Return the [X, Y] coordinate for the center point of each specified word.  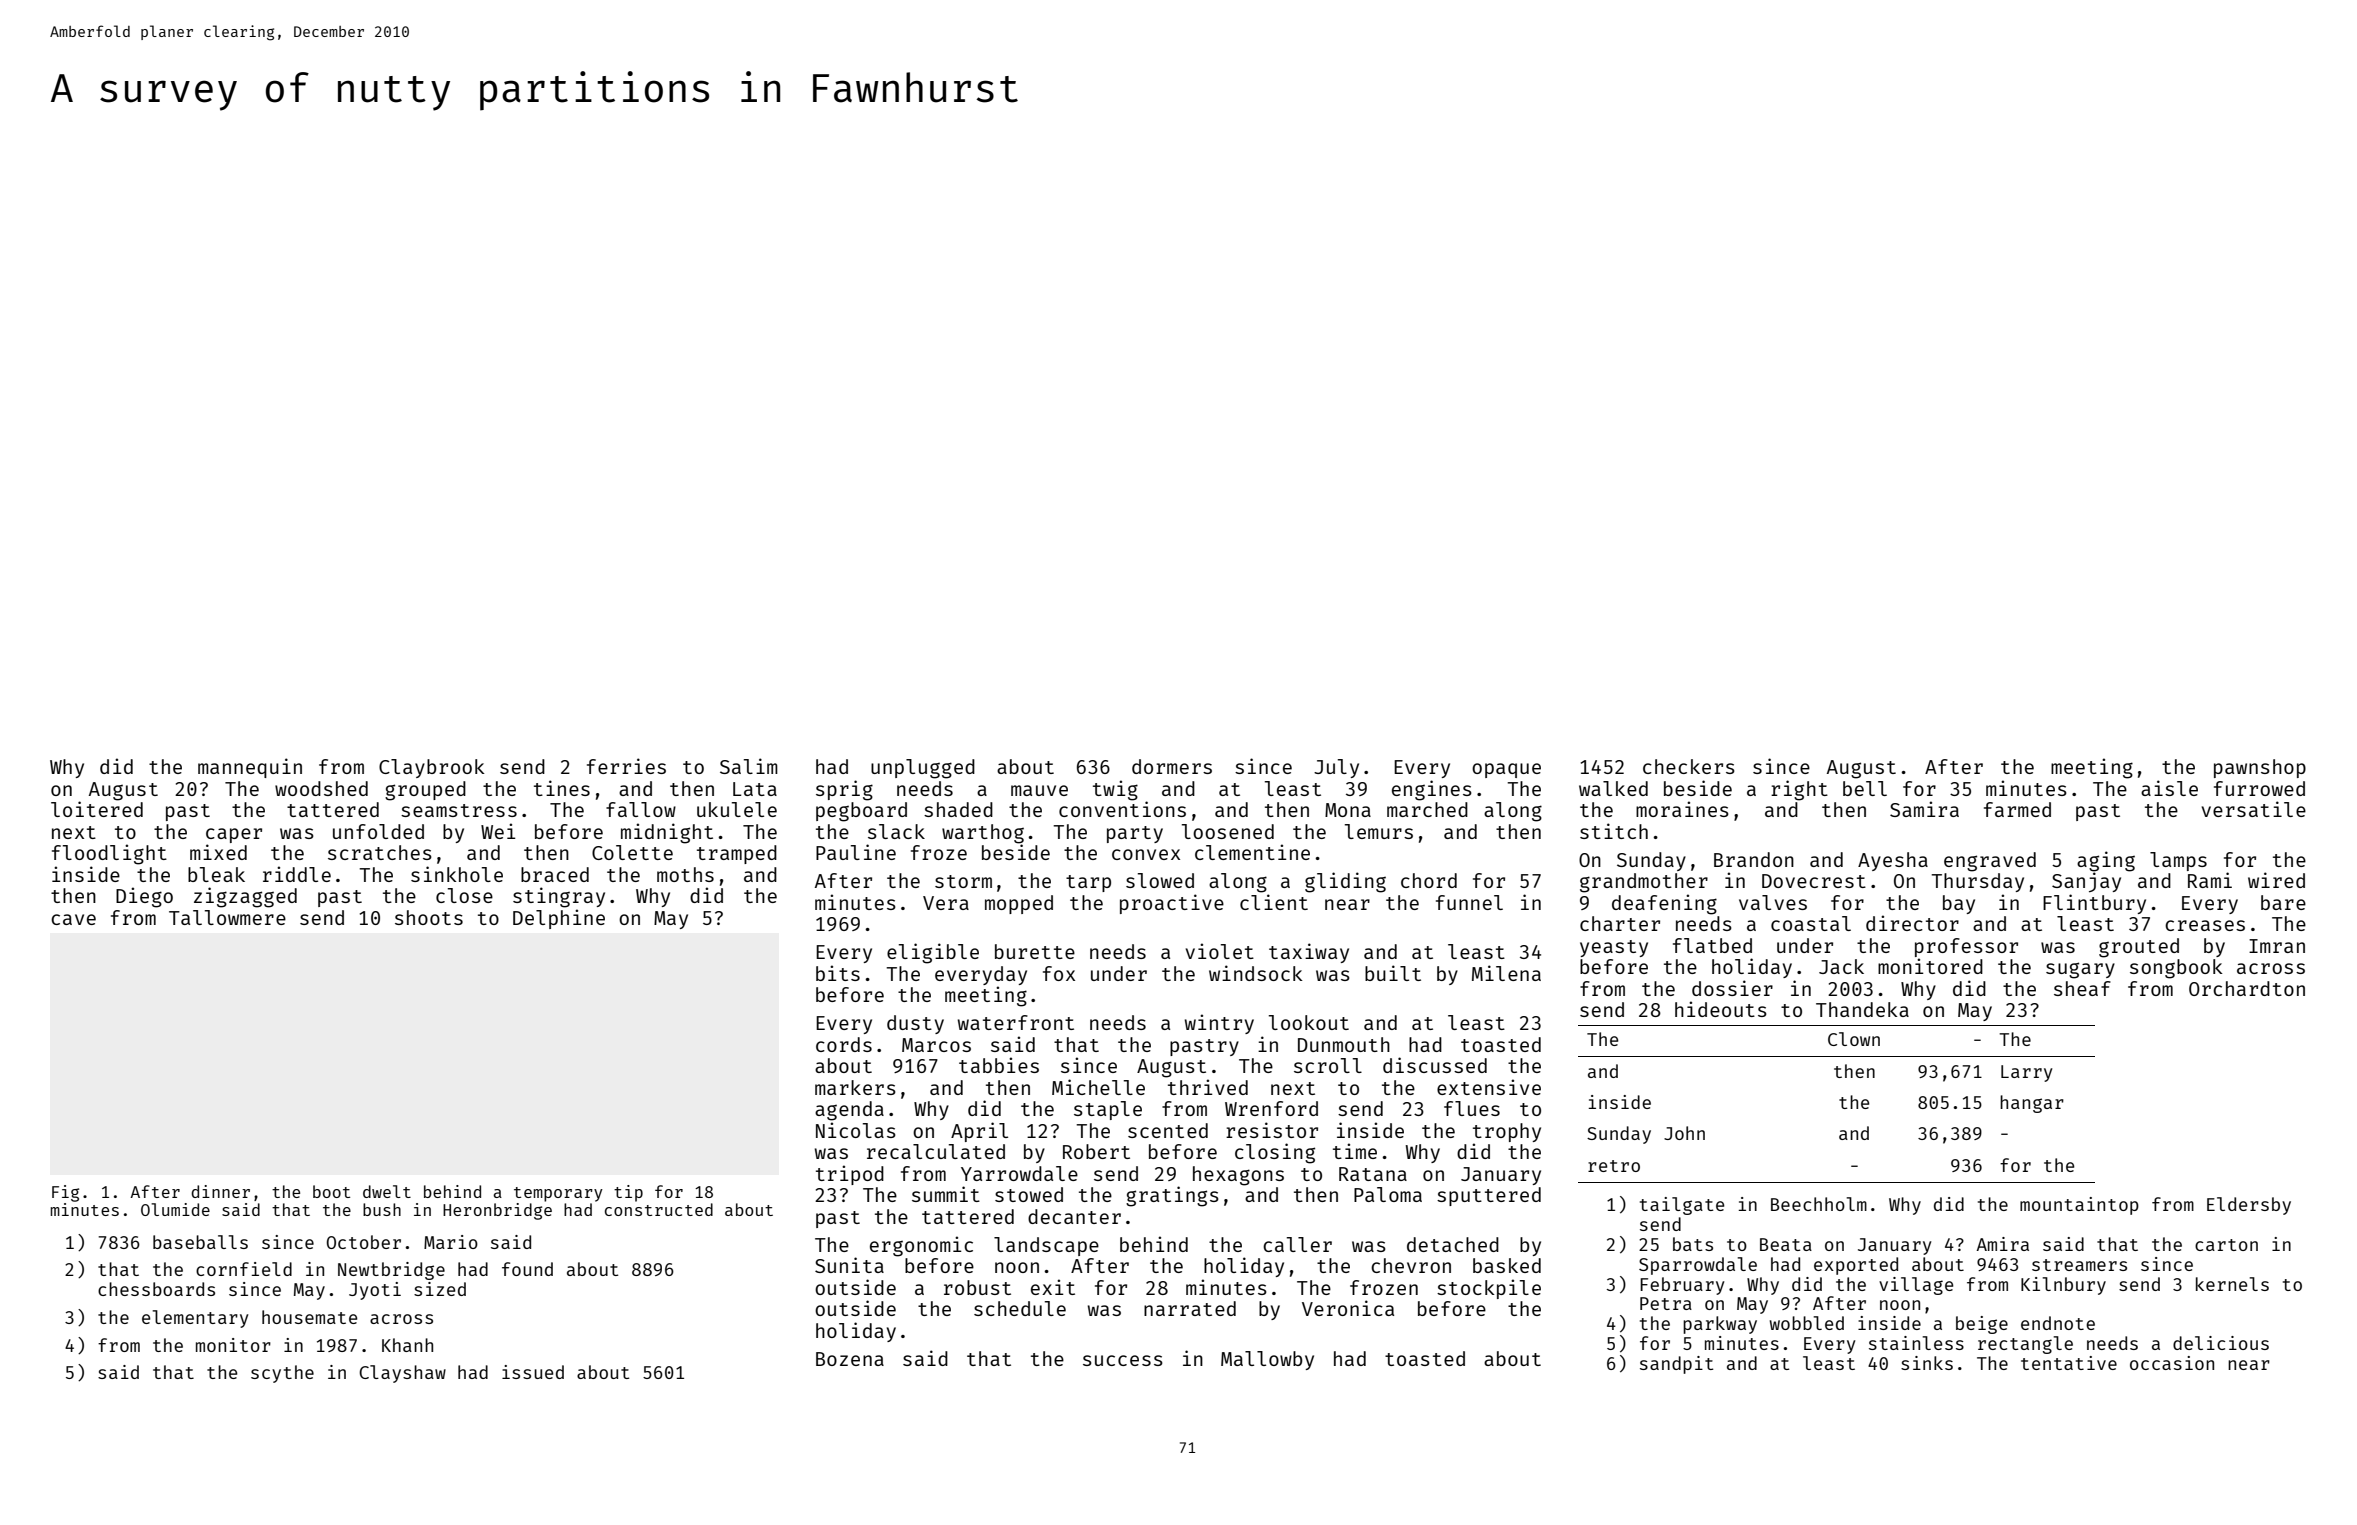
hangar [2032, 1104]
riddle [297, 874]
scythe [282, 1374]
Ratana [1373, 1174]
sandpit [1676, 1365]
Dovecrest [1814, 881]
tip [628, 1193]
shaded [958, 809]
